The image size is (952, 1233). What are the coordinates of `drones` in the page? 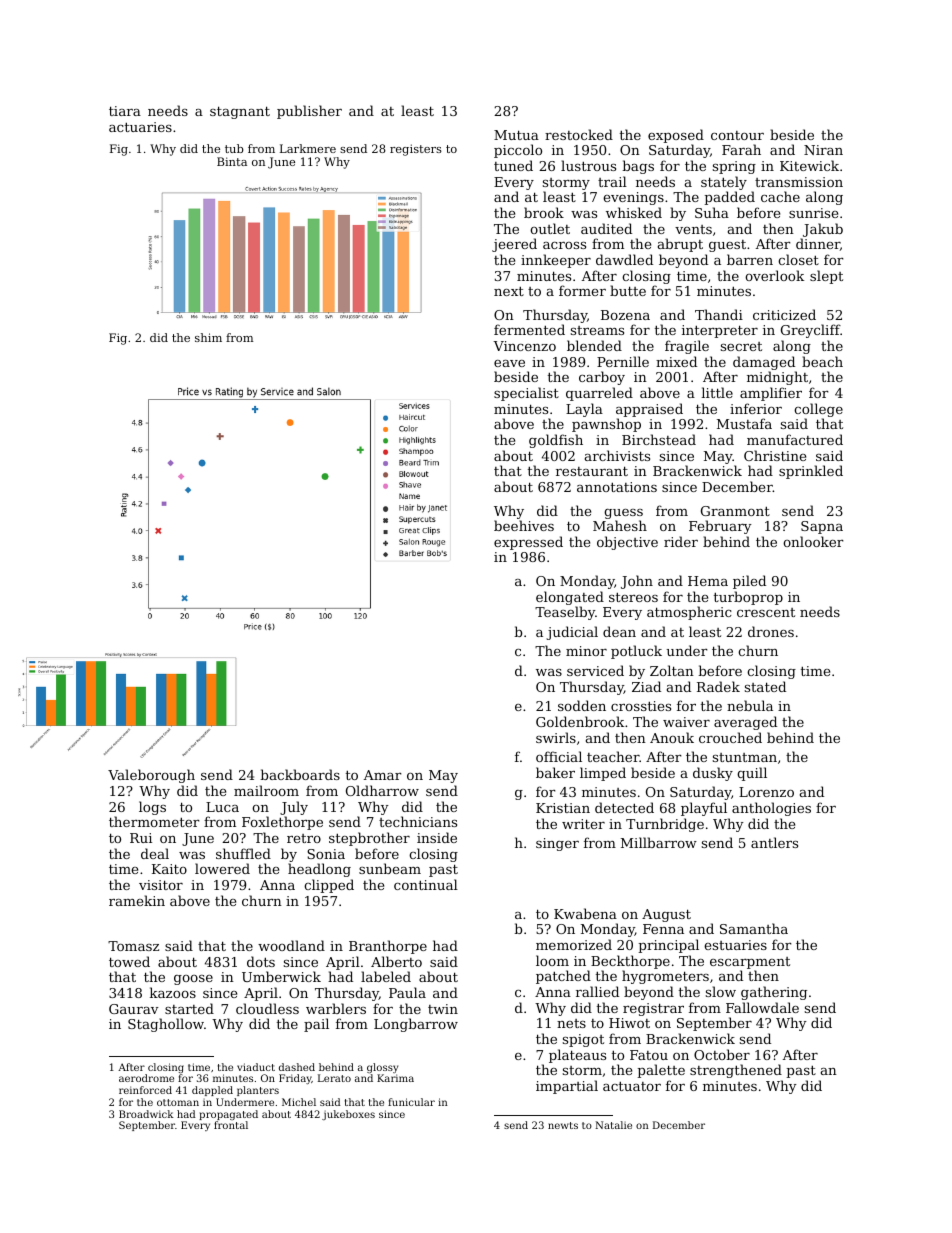 It's located at (771, 631).
